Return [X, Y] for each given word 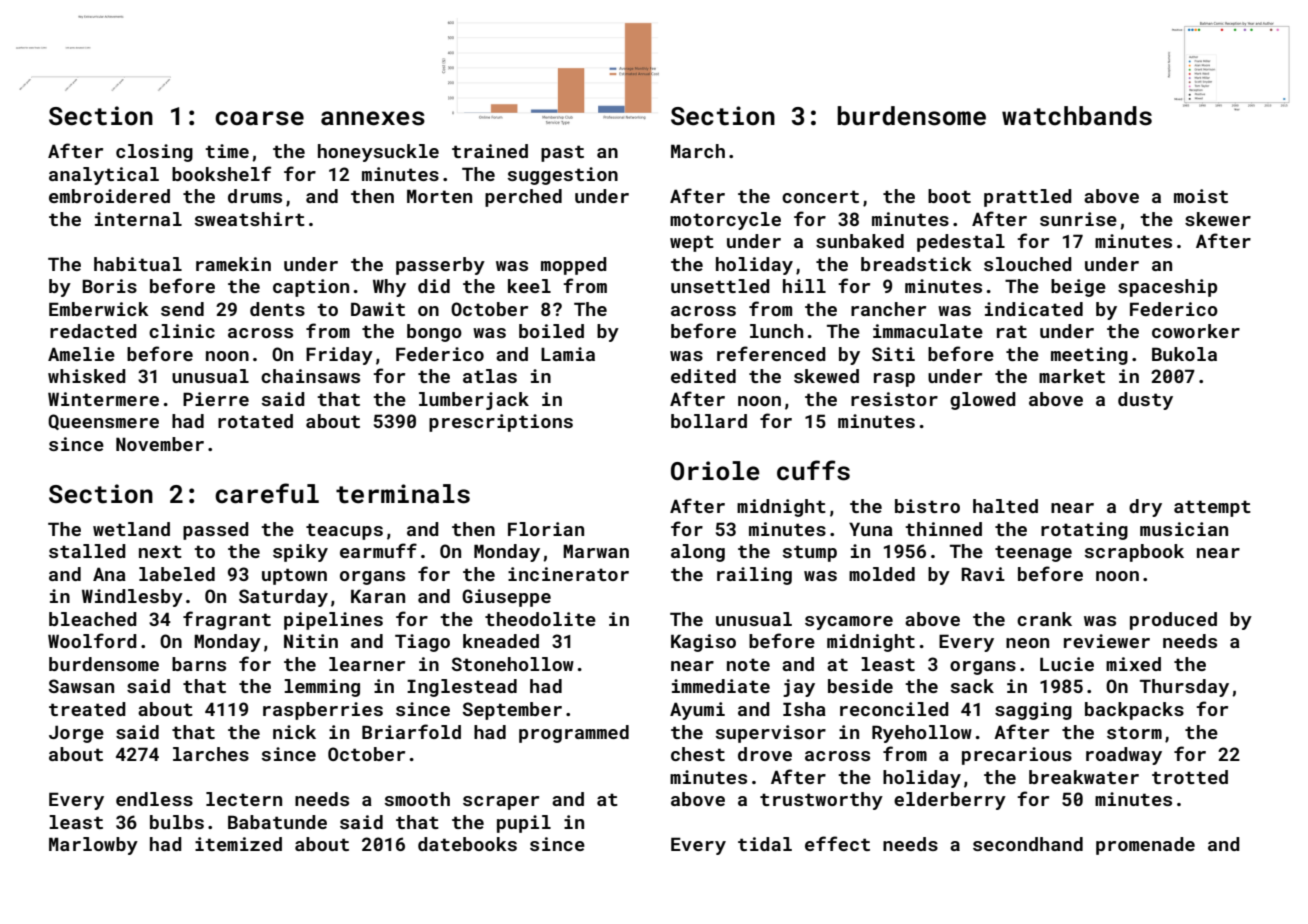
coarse [259, 118]
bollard [709, 421]
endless [154, 799]
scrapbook [1134, 553]
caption [311, 288]
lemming [322, 688]
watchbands [1077, 116]
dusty [1145, 401]
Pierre [216, 399]
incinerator [568, 574]
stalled [87, 551]
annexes [373, 118]
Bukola [1184, 354]
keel [529, 286]
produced [1173, 621]
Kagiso [703, 643]
